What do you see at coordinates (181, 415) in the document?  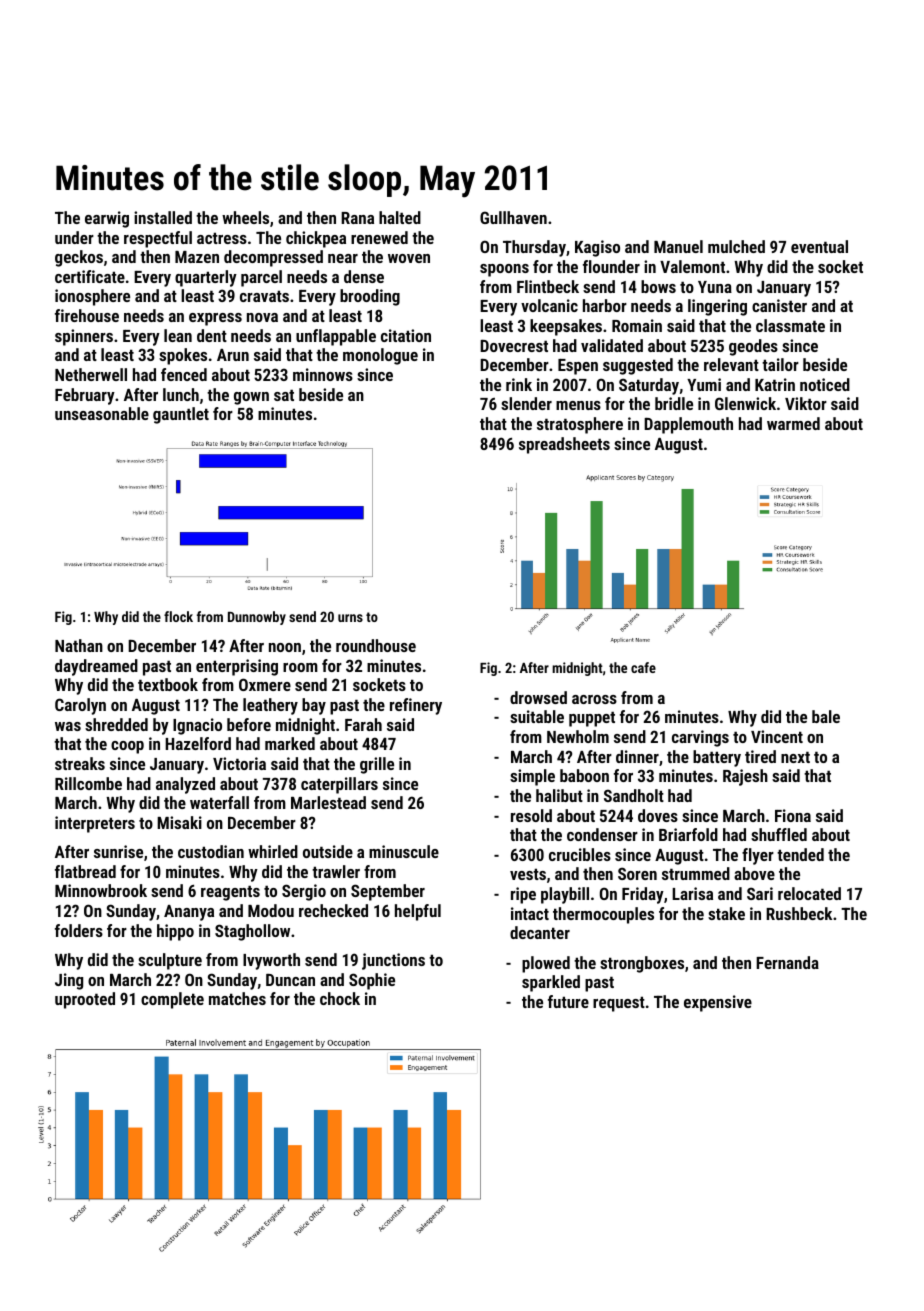 I see `gauntlet` at bounding box center [181, 415].
